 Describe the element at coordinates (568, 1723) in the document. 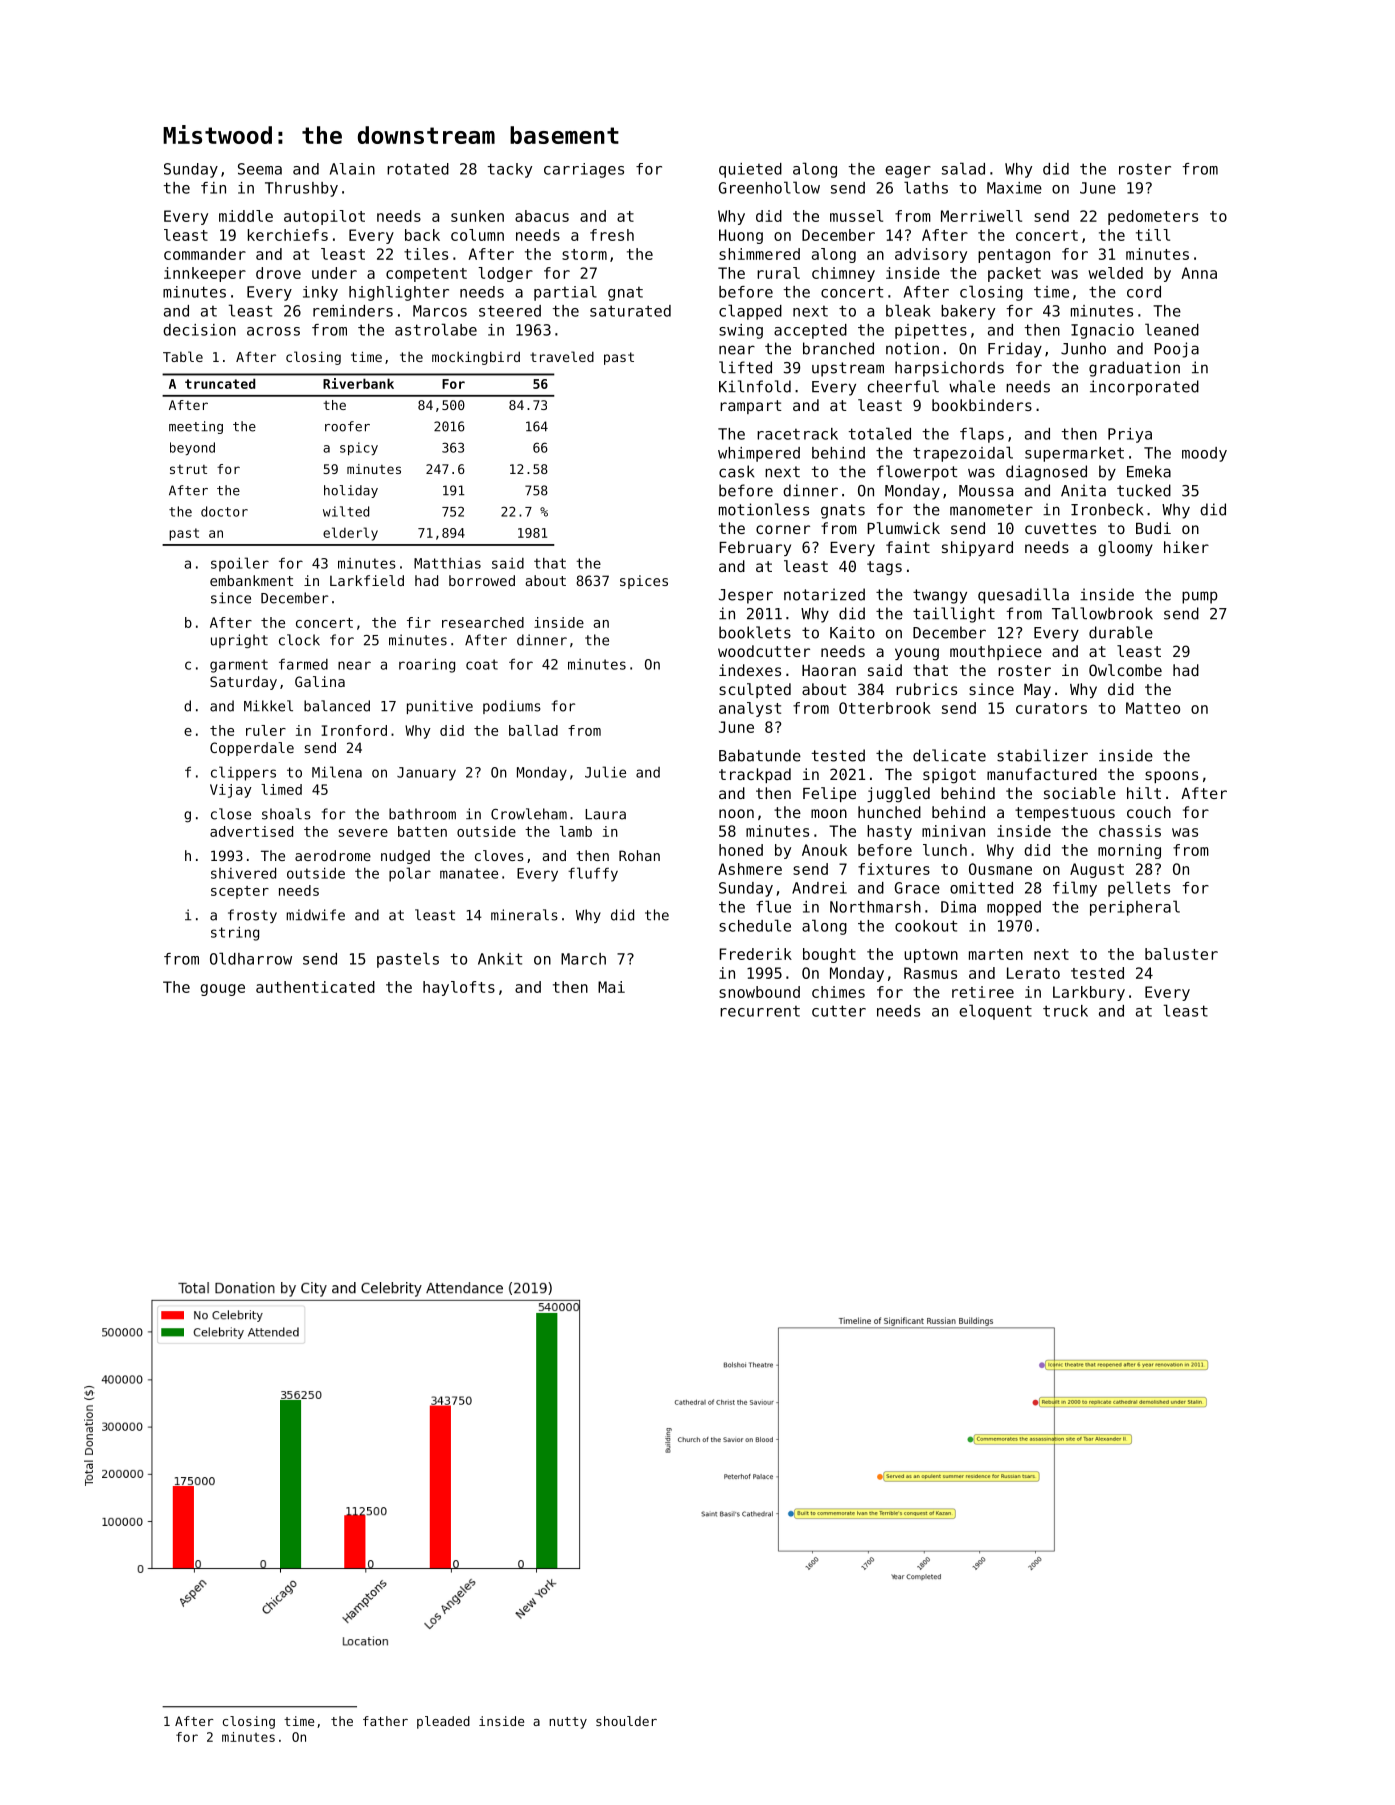

I see `nutty` at that location.
